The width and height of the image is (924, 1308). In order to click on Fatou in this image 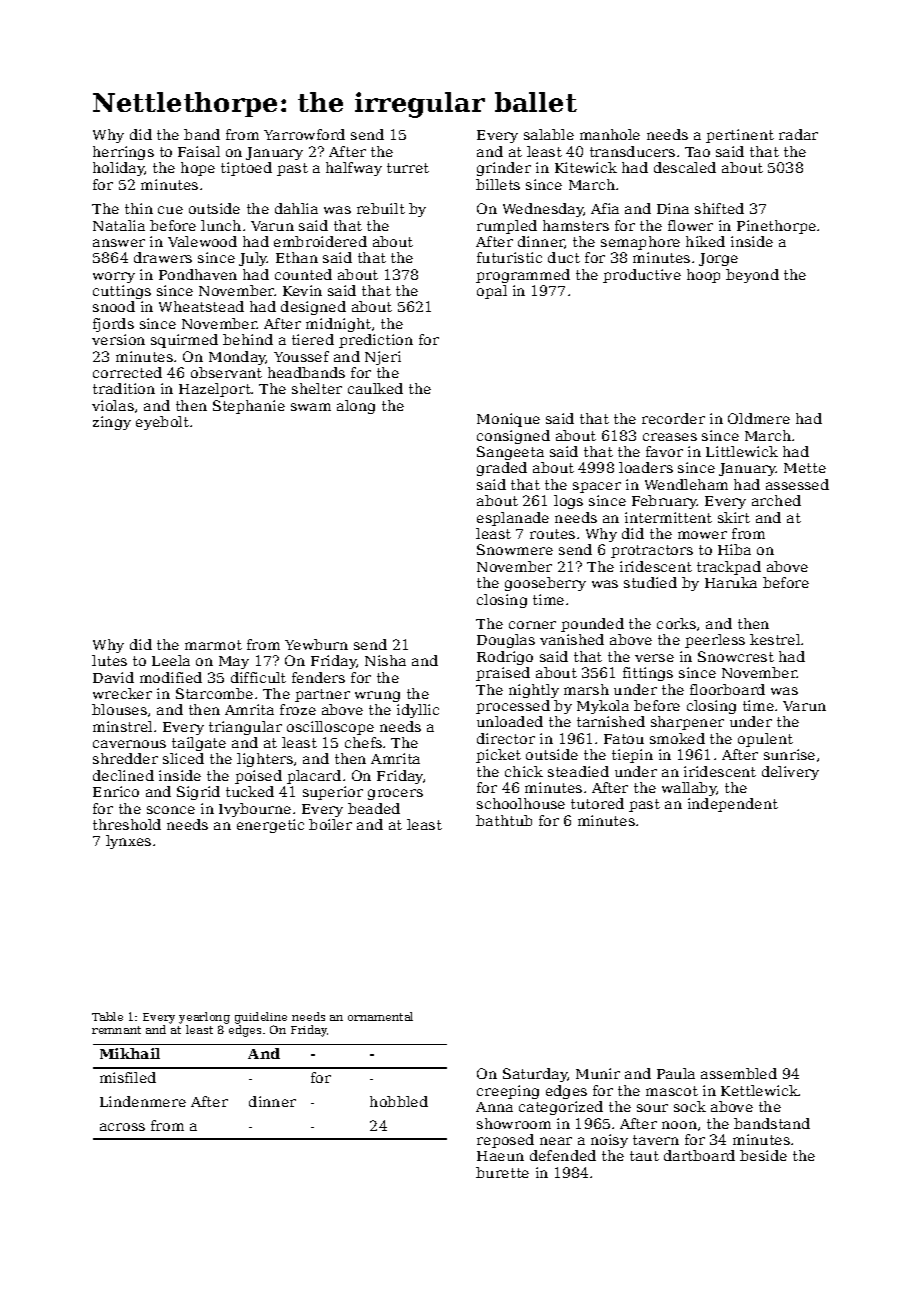, I will do `click(624, 739)`.
